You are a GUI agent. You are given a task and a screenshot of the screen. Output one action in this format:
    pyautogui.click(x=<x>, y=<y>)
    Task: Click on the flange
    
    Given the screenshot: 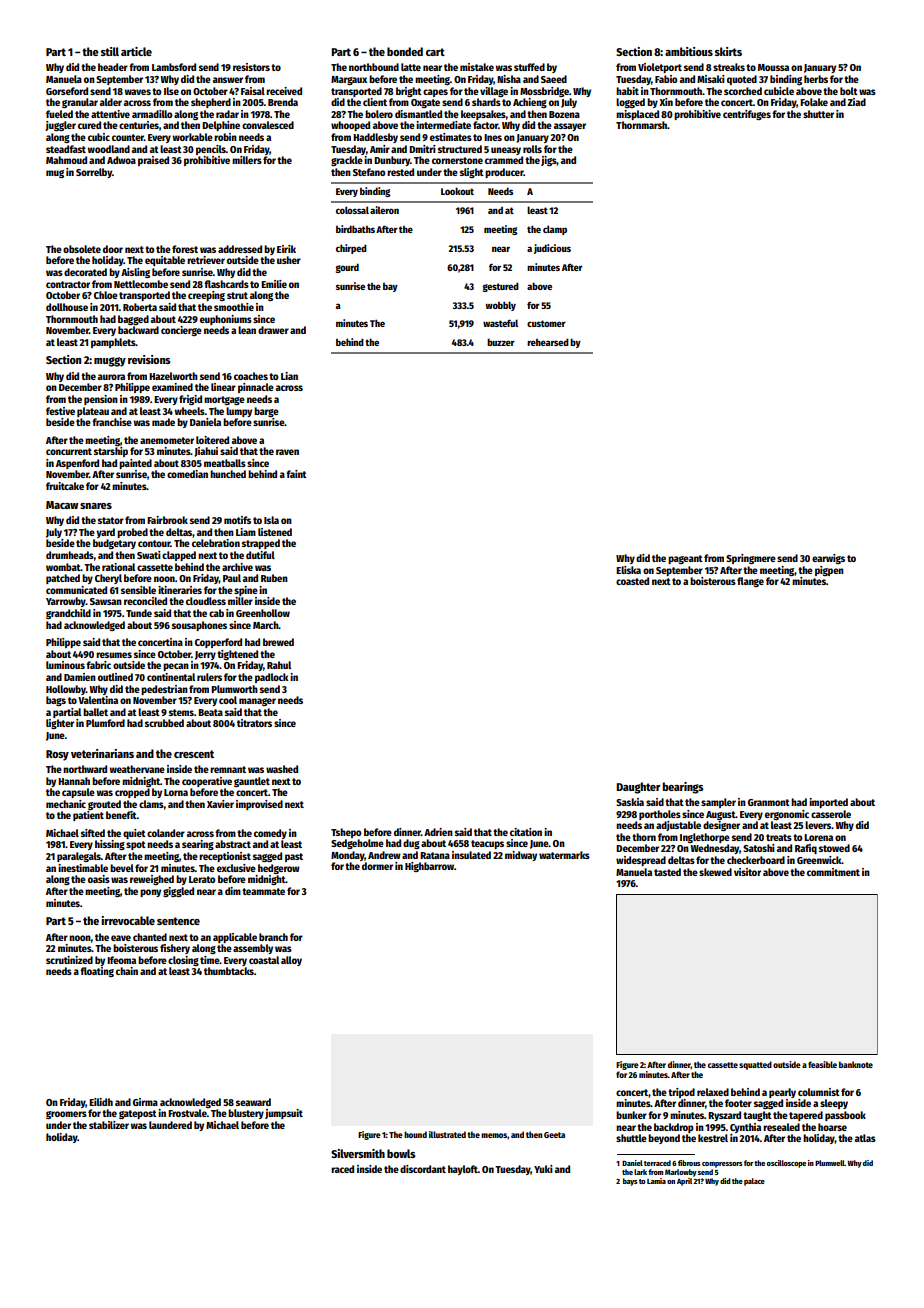 What is the action you would take?
    pyautogui.click(x=750, y=582)
